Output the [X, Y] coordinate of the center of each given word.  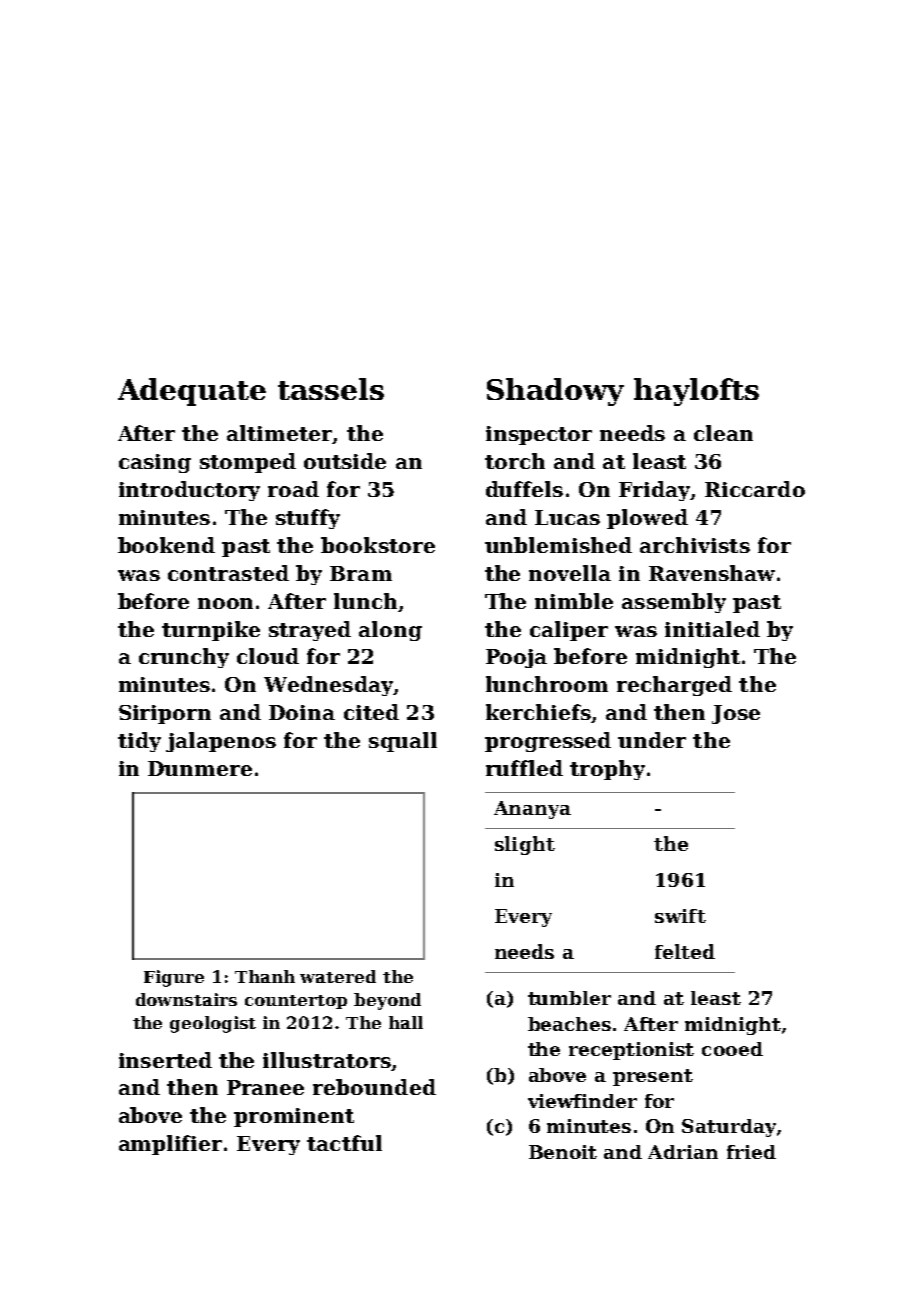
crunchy [184, 658]
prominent [294, 1117]
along [390, 631]
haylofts [696, 392]
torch [515, 461]
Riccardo [755, 489]
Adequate [192, 392]
